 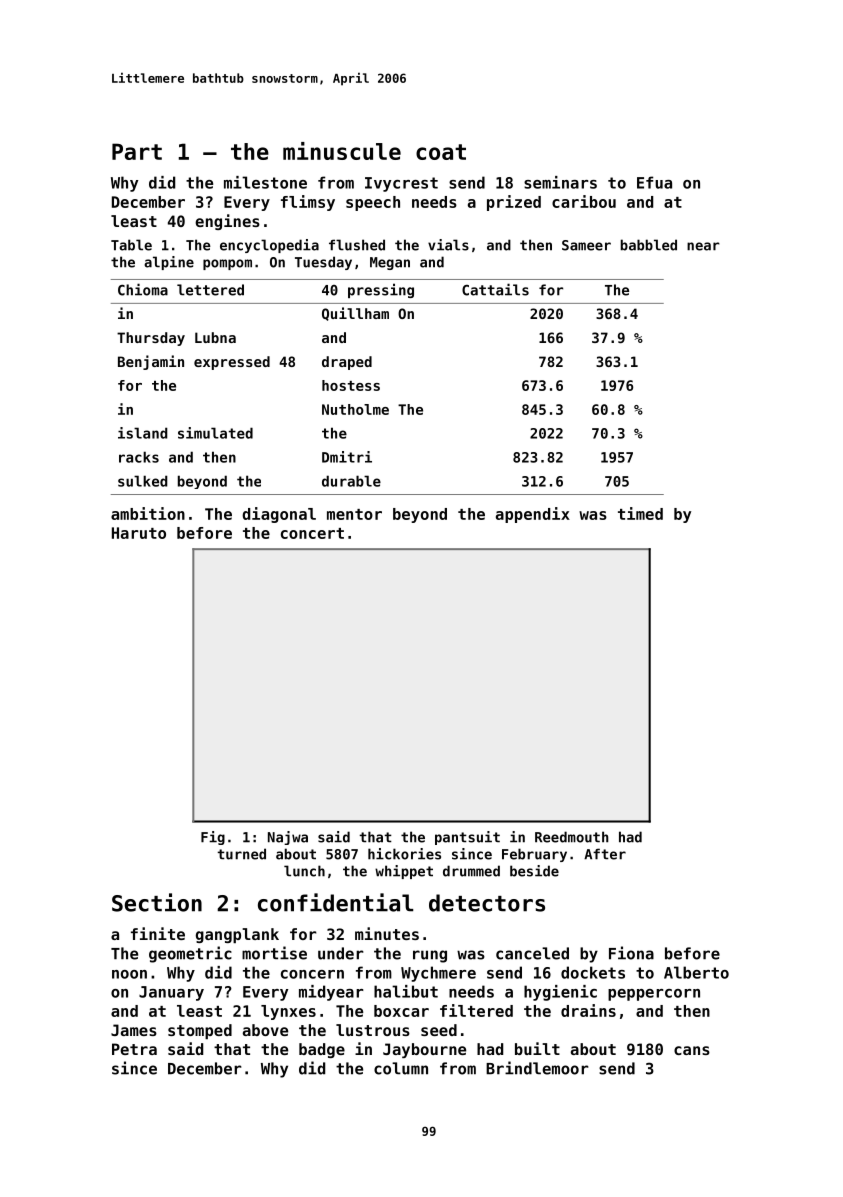 I want to click on vials, so click(x=448, y=245).
